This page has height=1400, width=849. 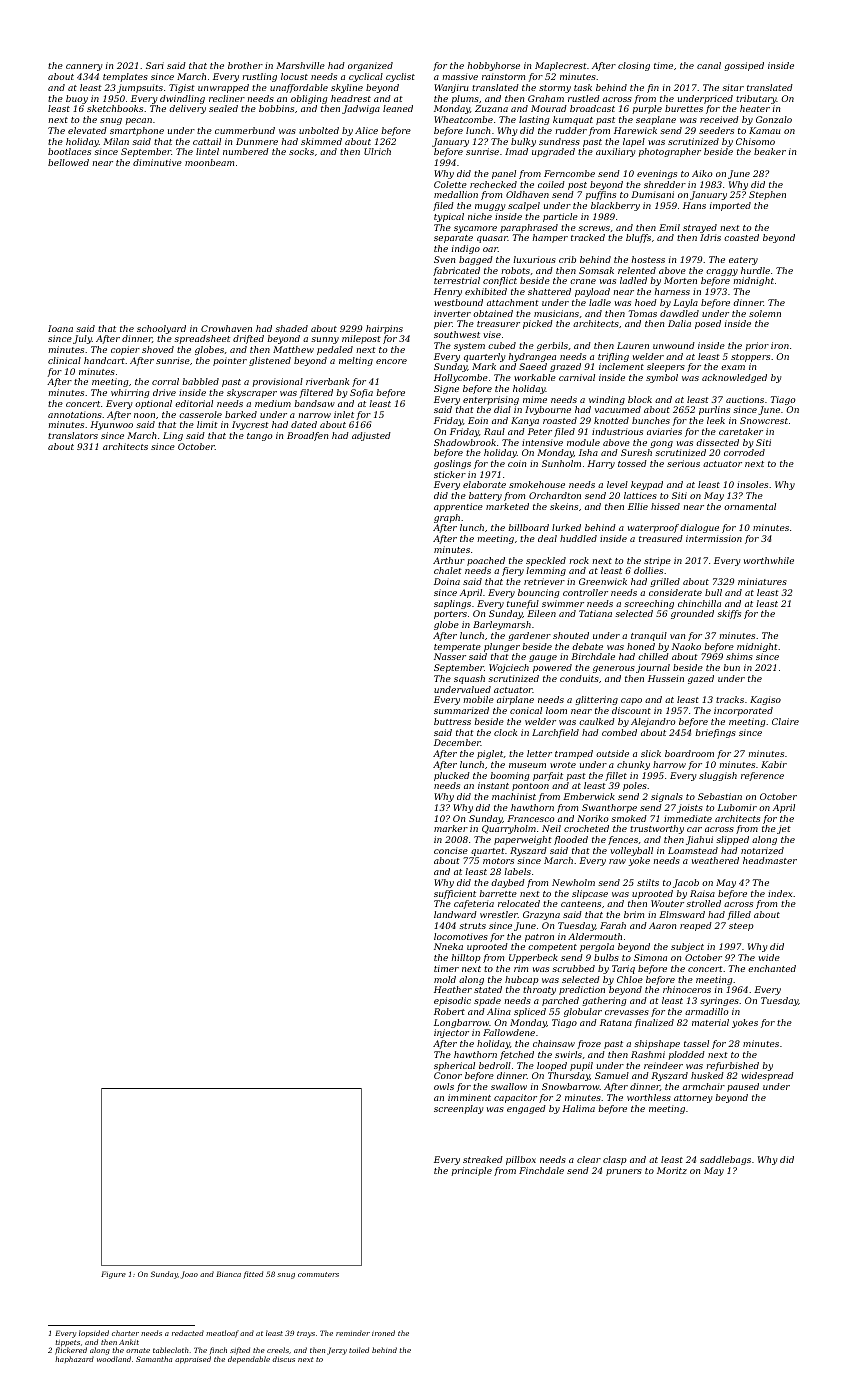 What do you see at coordinates (259, 437) in the page?
I see `tango` at bounding box center [259, 437].
